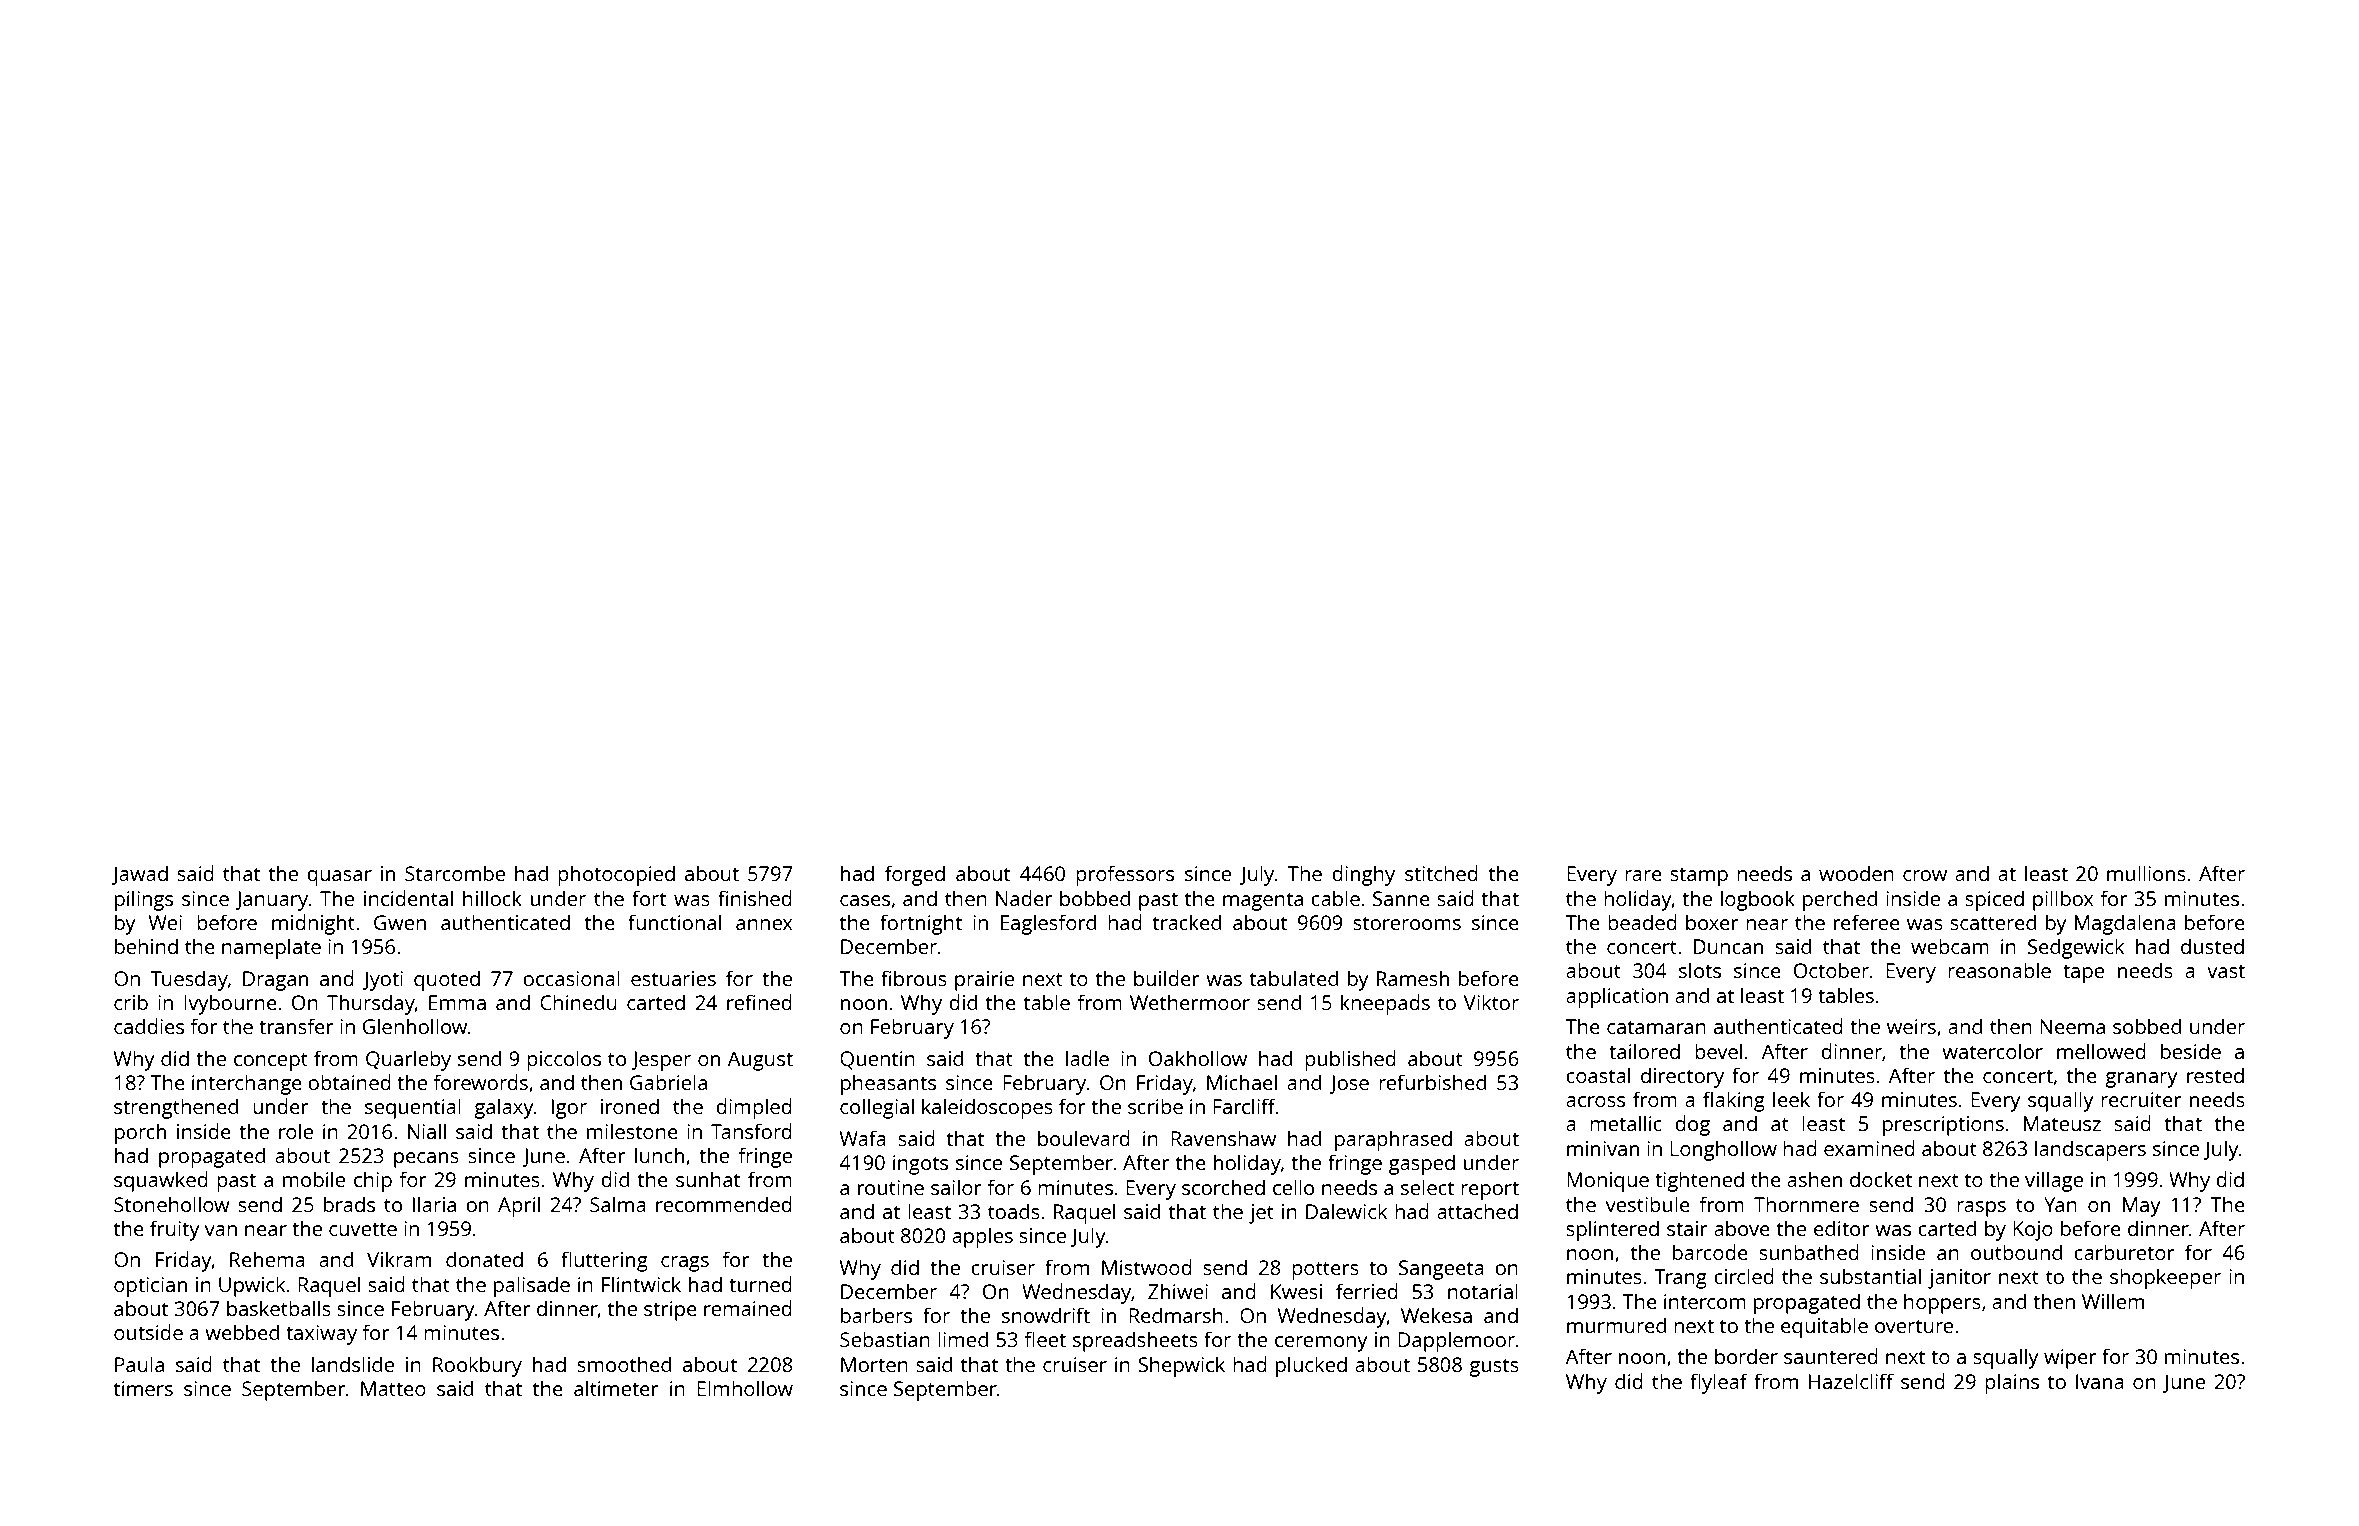 The image size is (2359, 1526). What do you see at coordinates (888, 1084) in the screenshot?
I see `pheasants` at bounding box center [888, 1084].
